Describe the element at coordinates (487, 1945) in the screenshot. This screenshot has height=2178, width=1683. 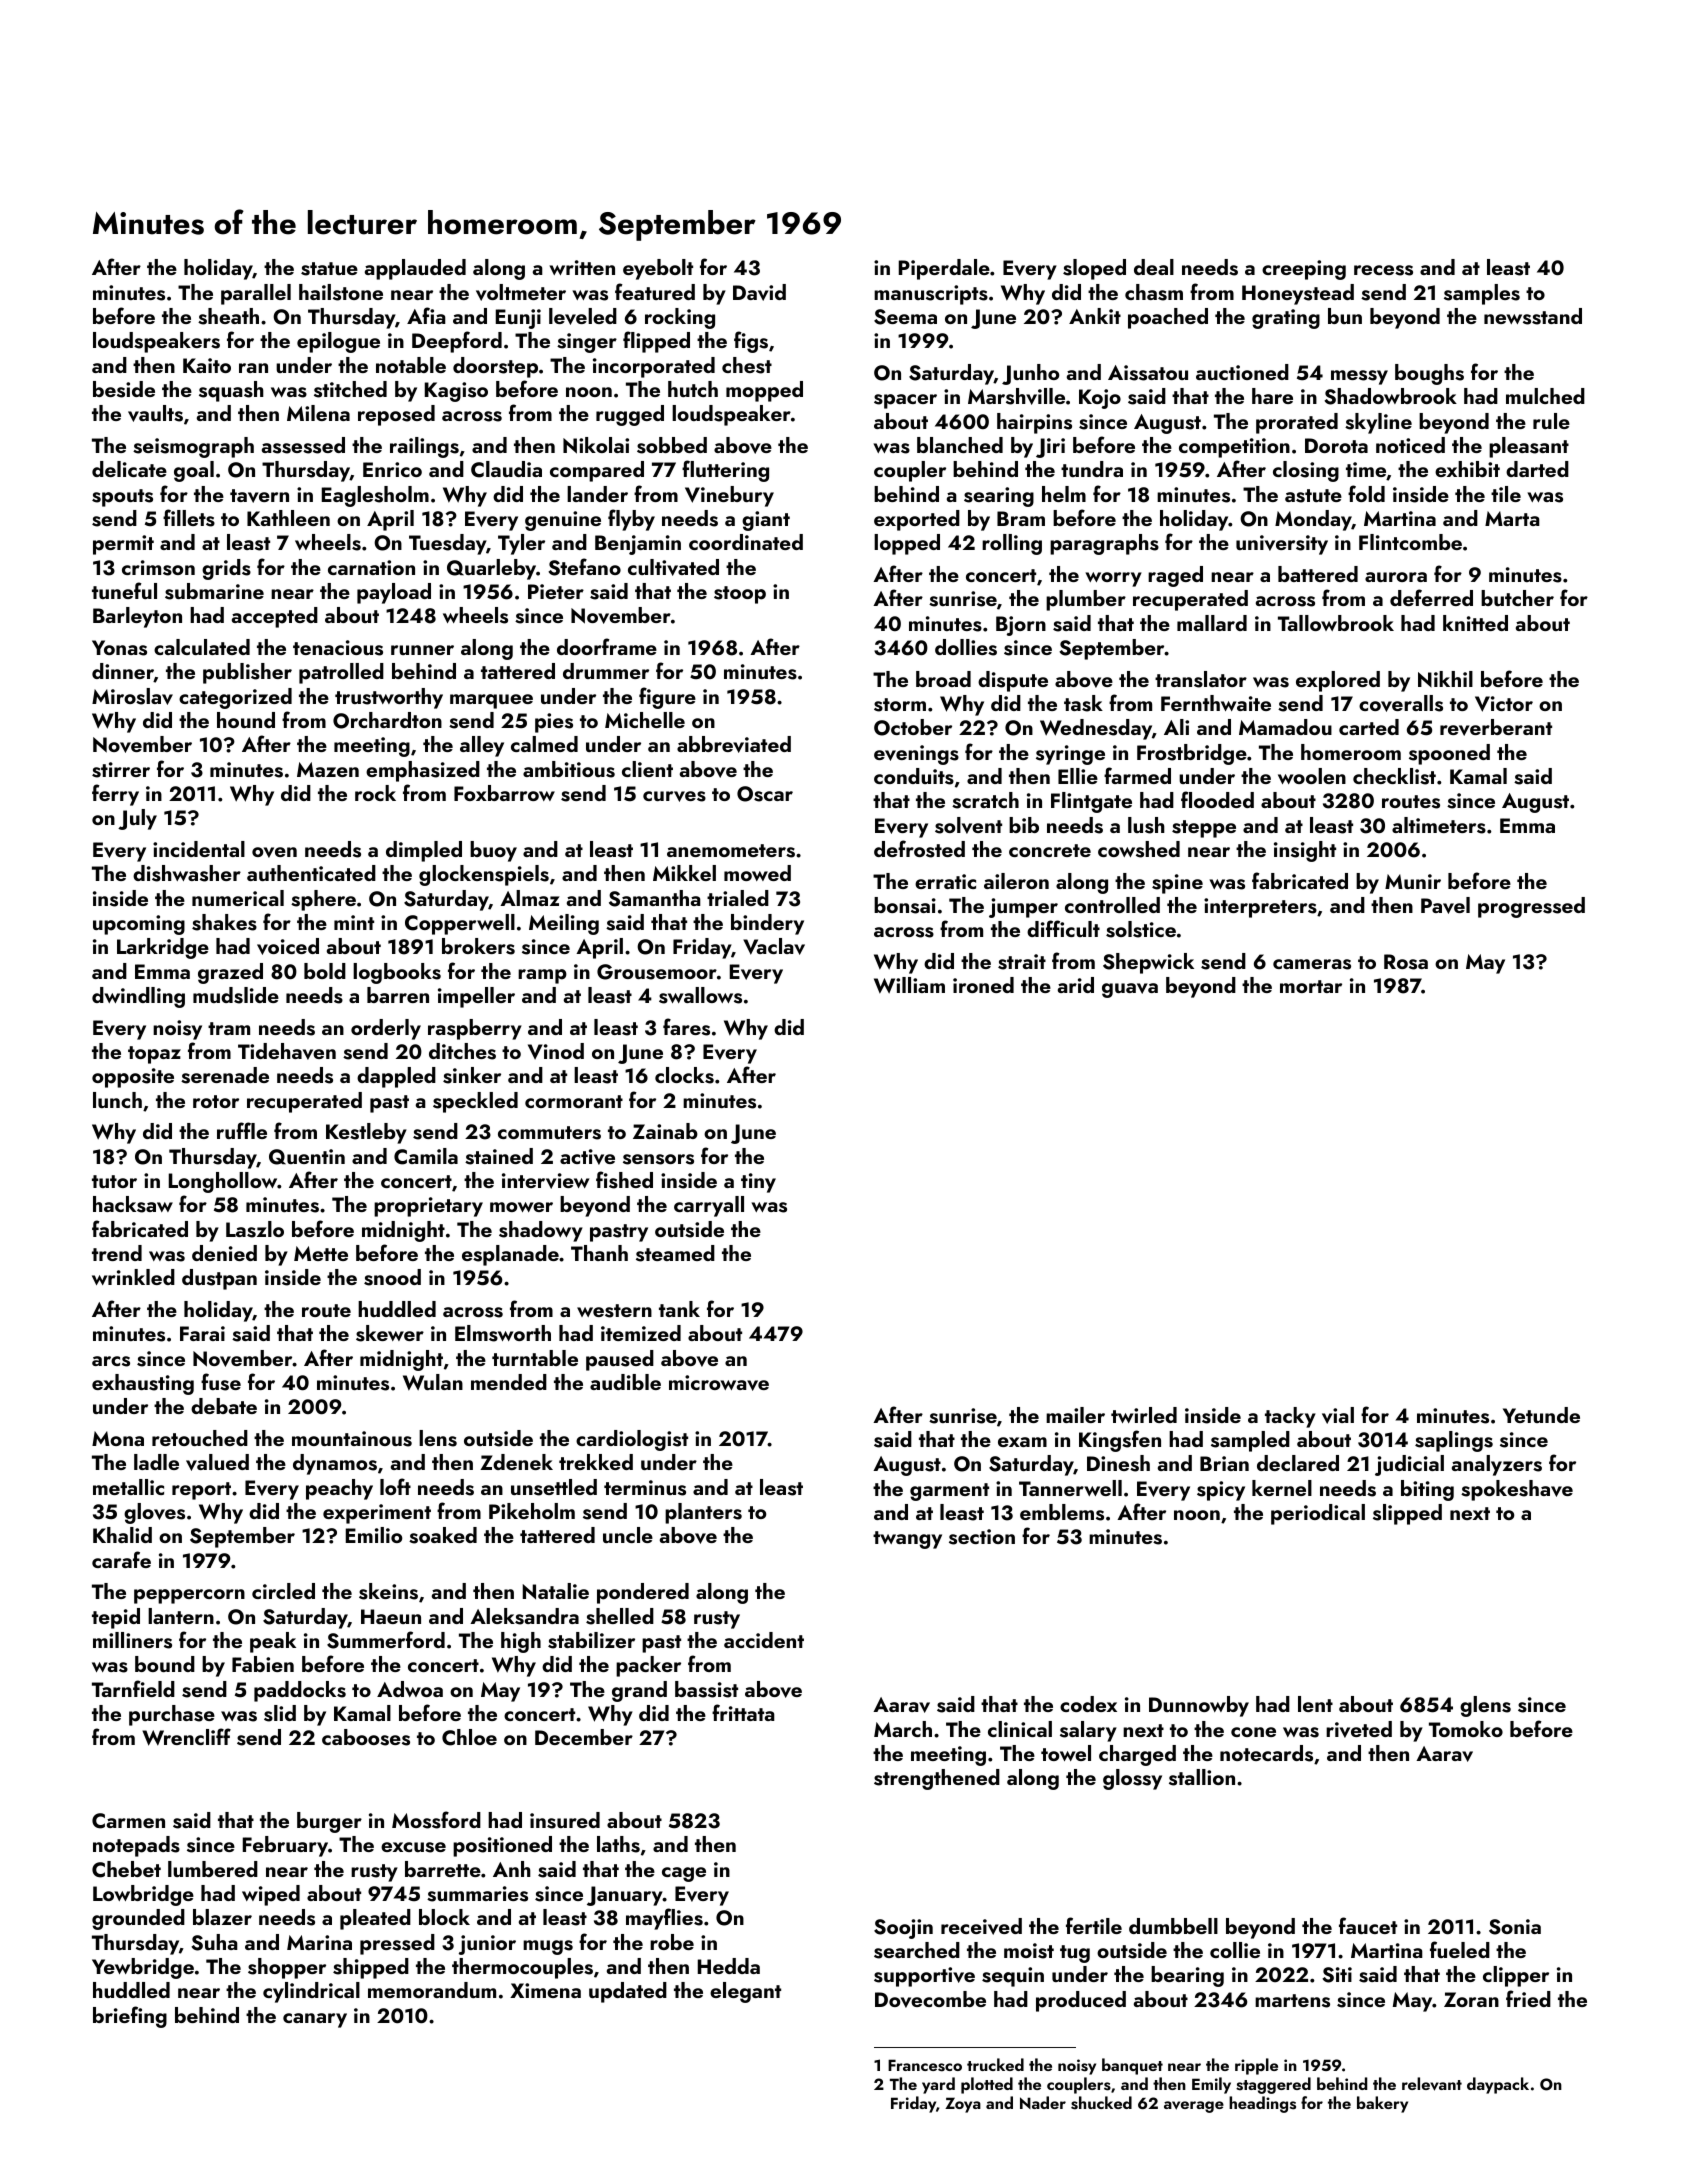
I see `junior` at that location.
